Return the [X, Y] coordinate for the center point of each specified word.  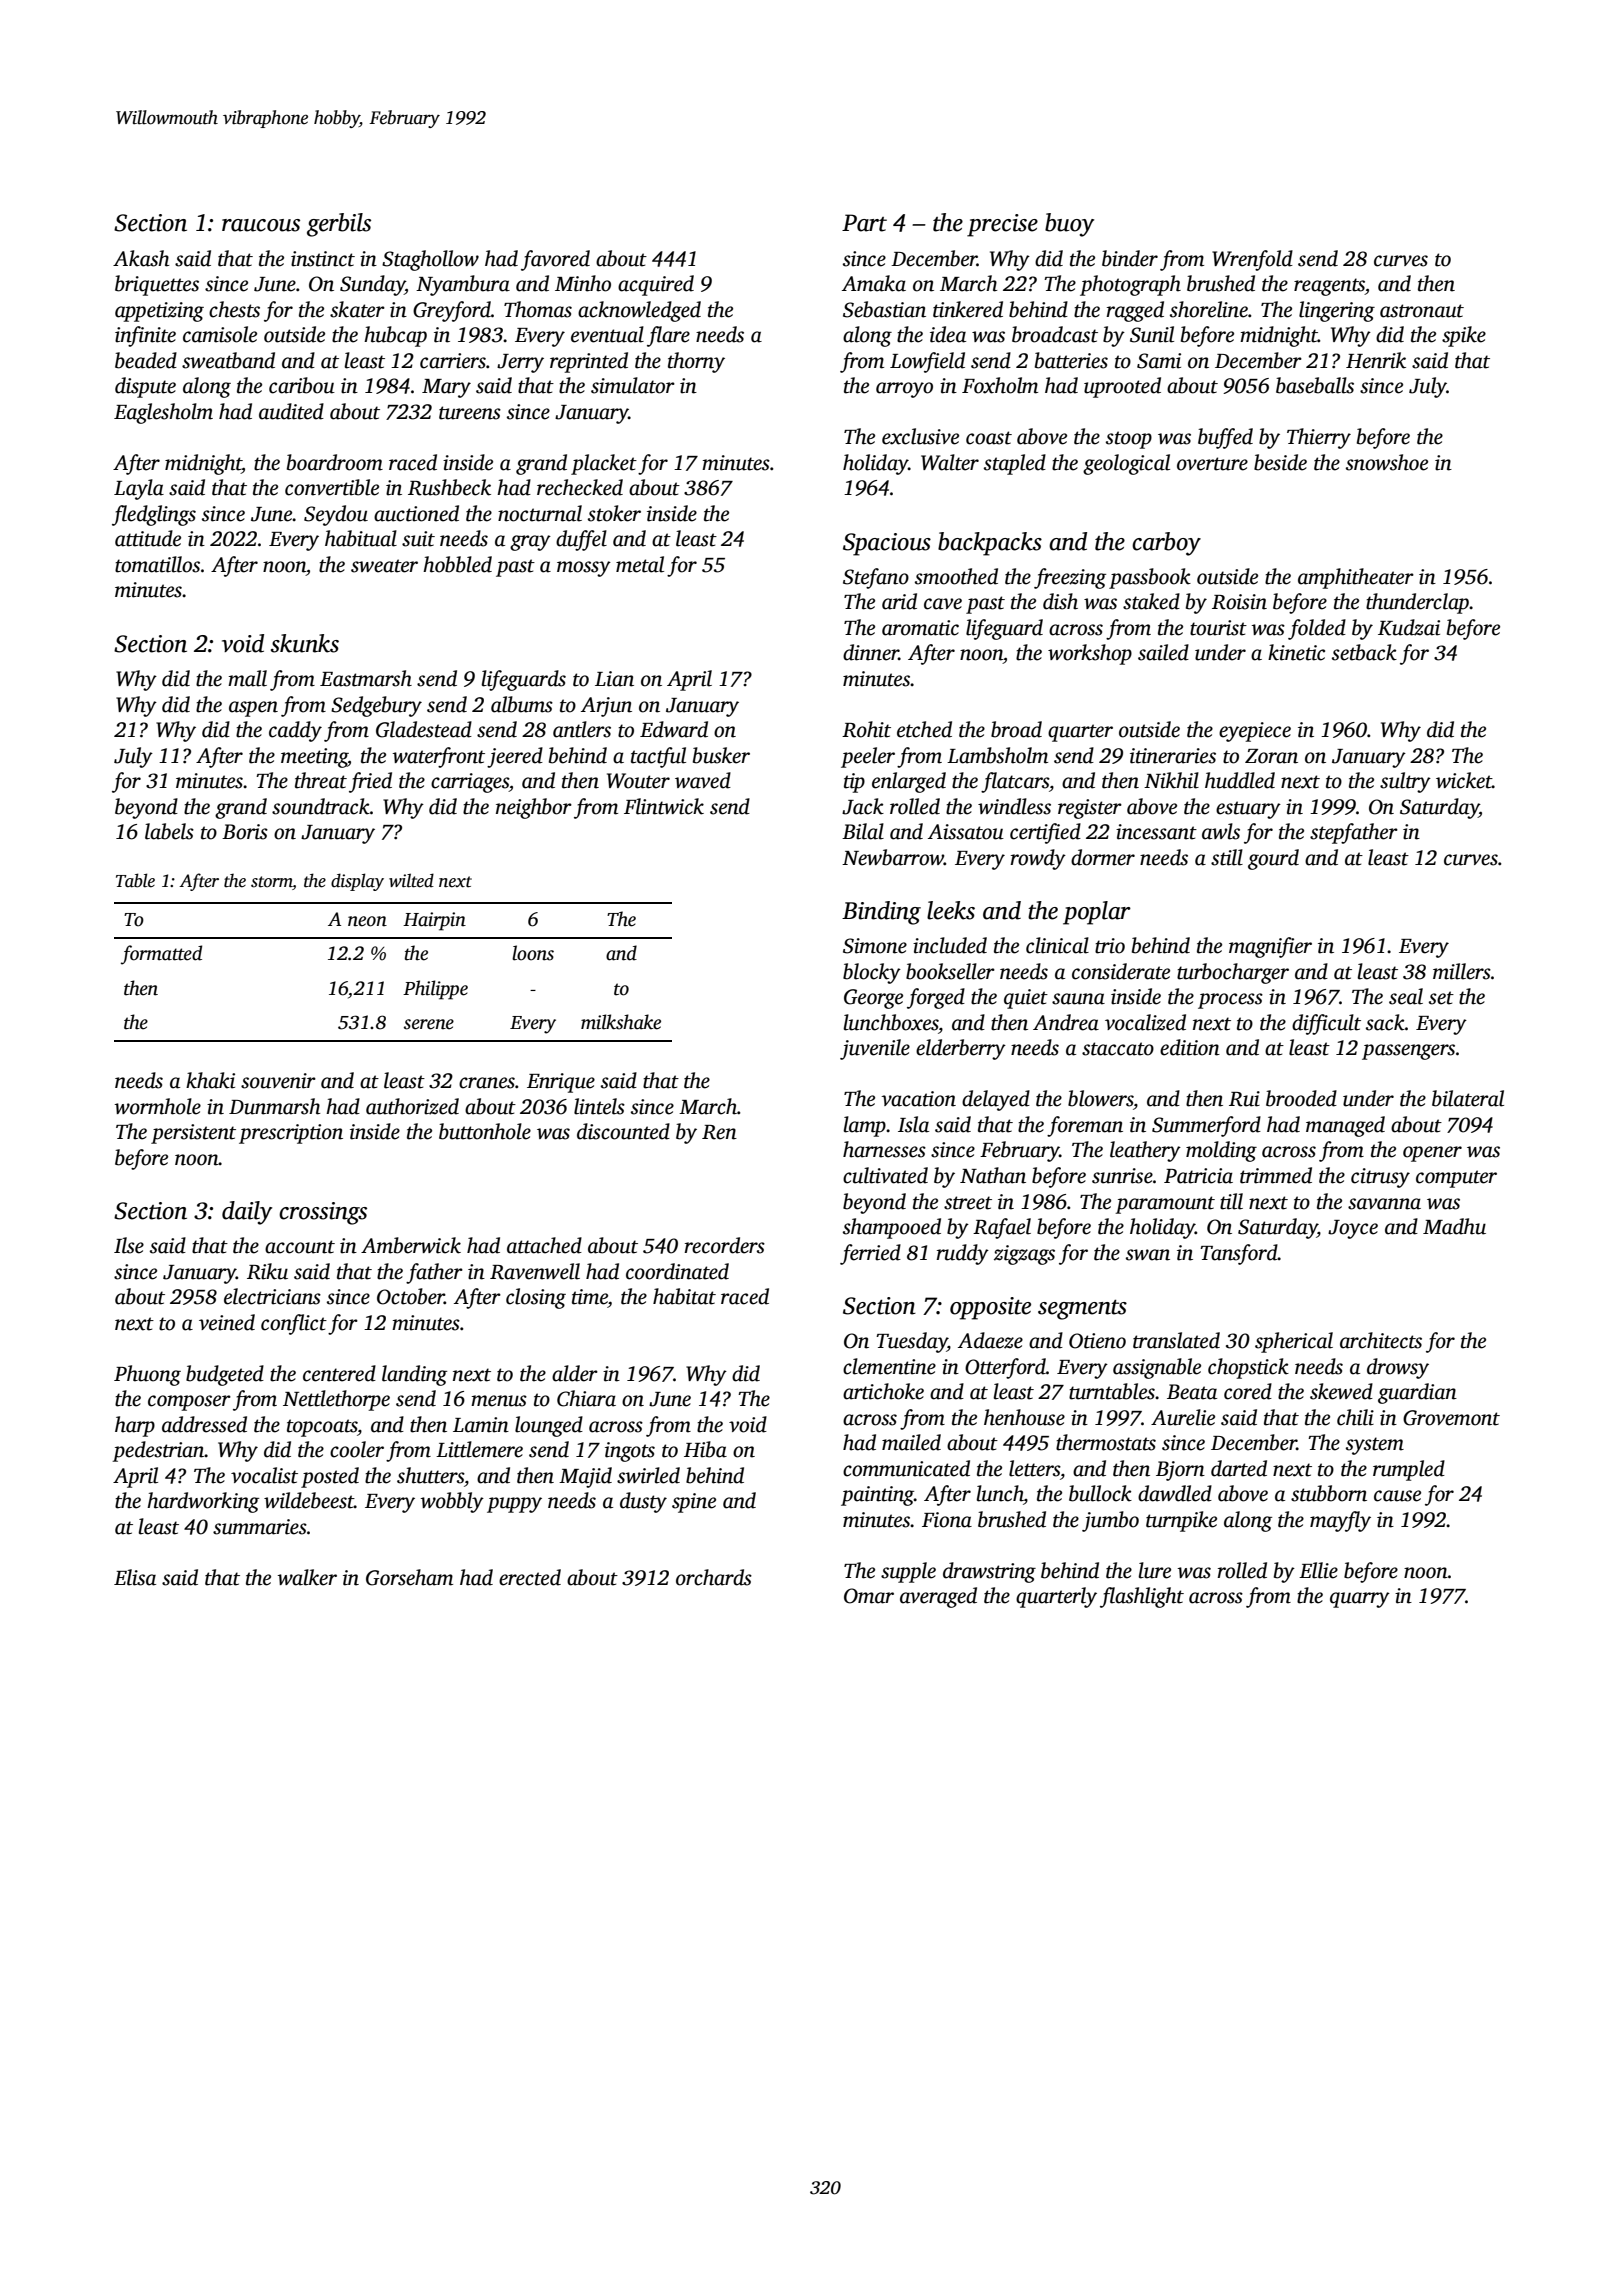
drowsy [1398, 1368]
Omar [869, 1596]
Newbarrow [893, 857]
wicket [1464, 780]
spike [1464, 336]
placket [604, 464]
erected [530, 1577]
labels [169, 831]
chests [234, 309]
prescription [291, 1134]
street [968, 1203]
